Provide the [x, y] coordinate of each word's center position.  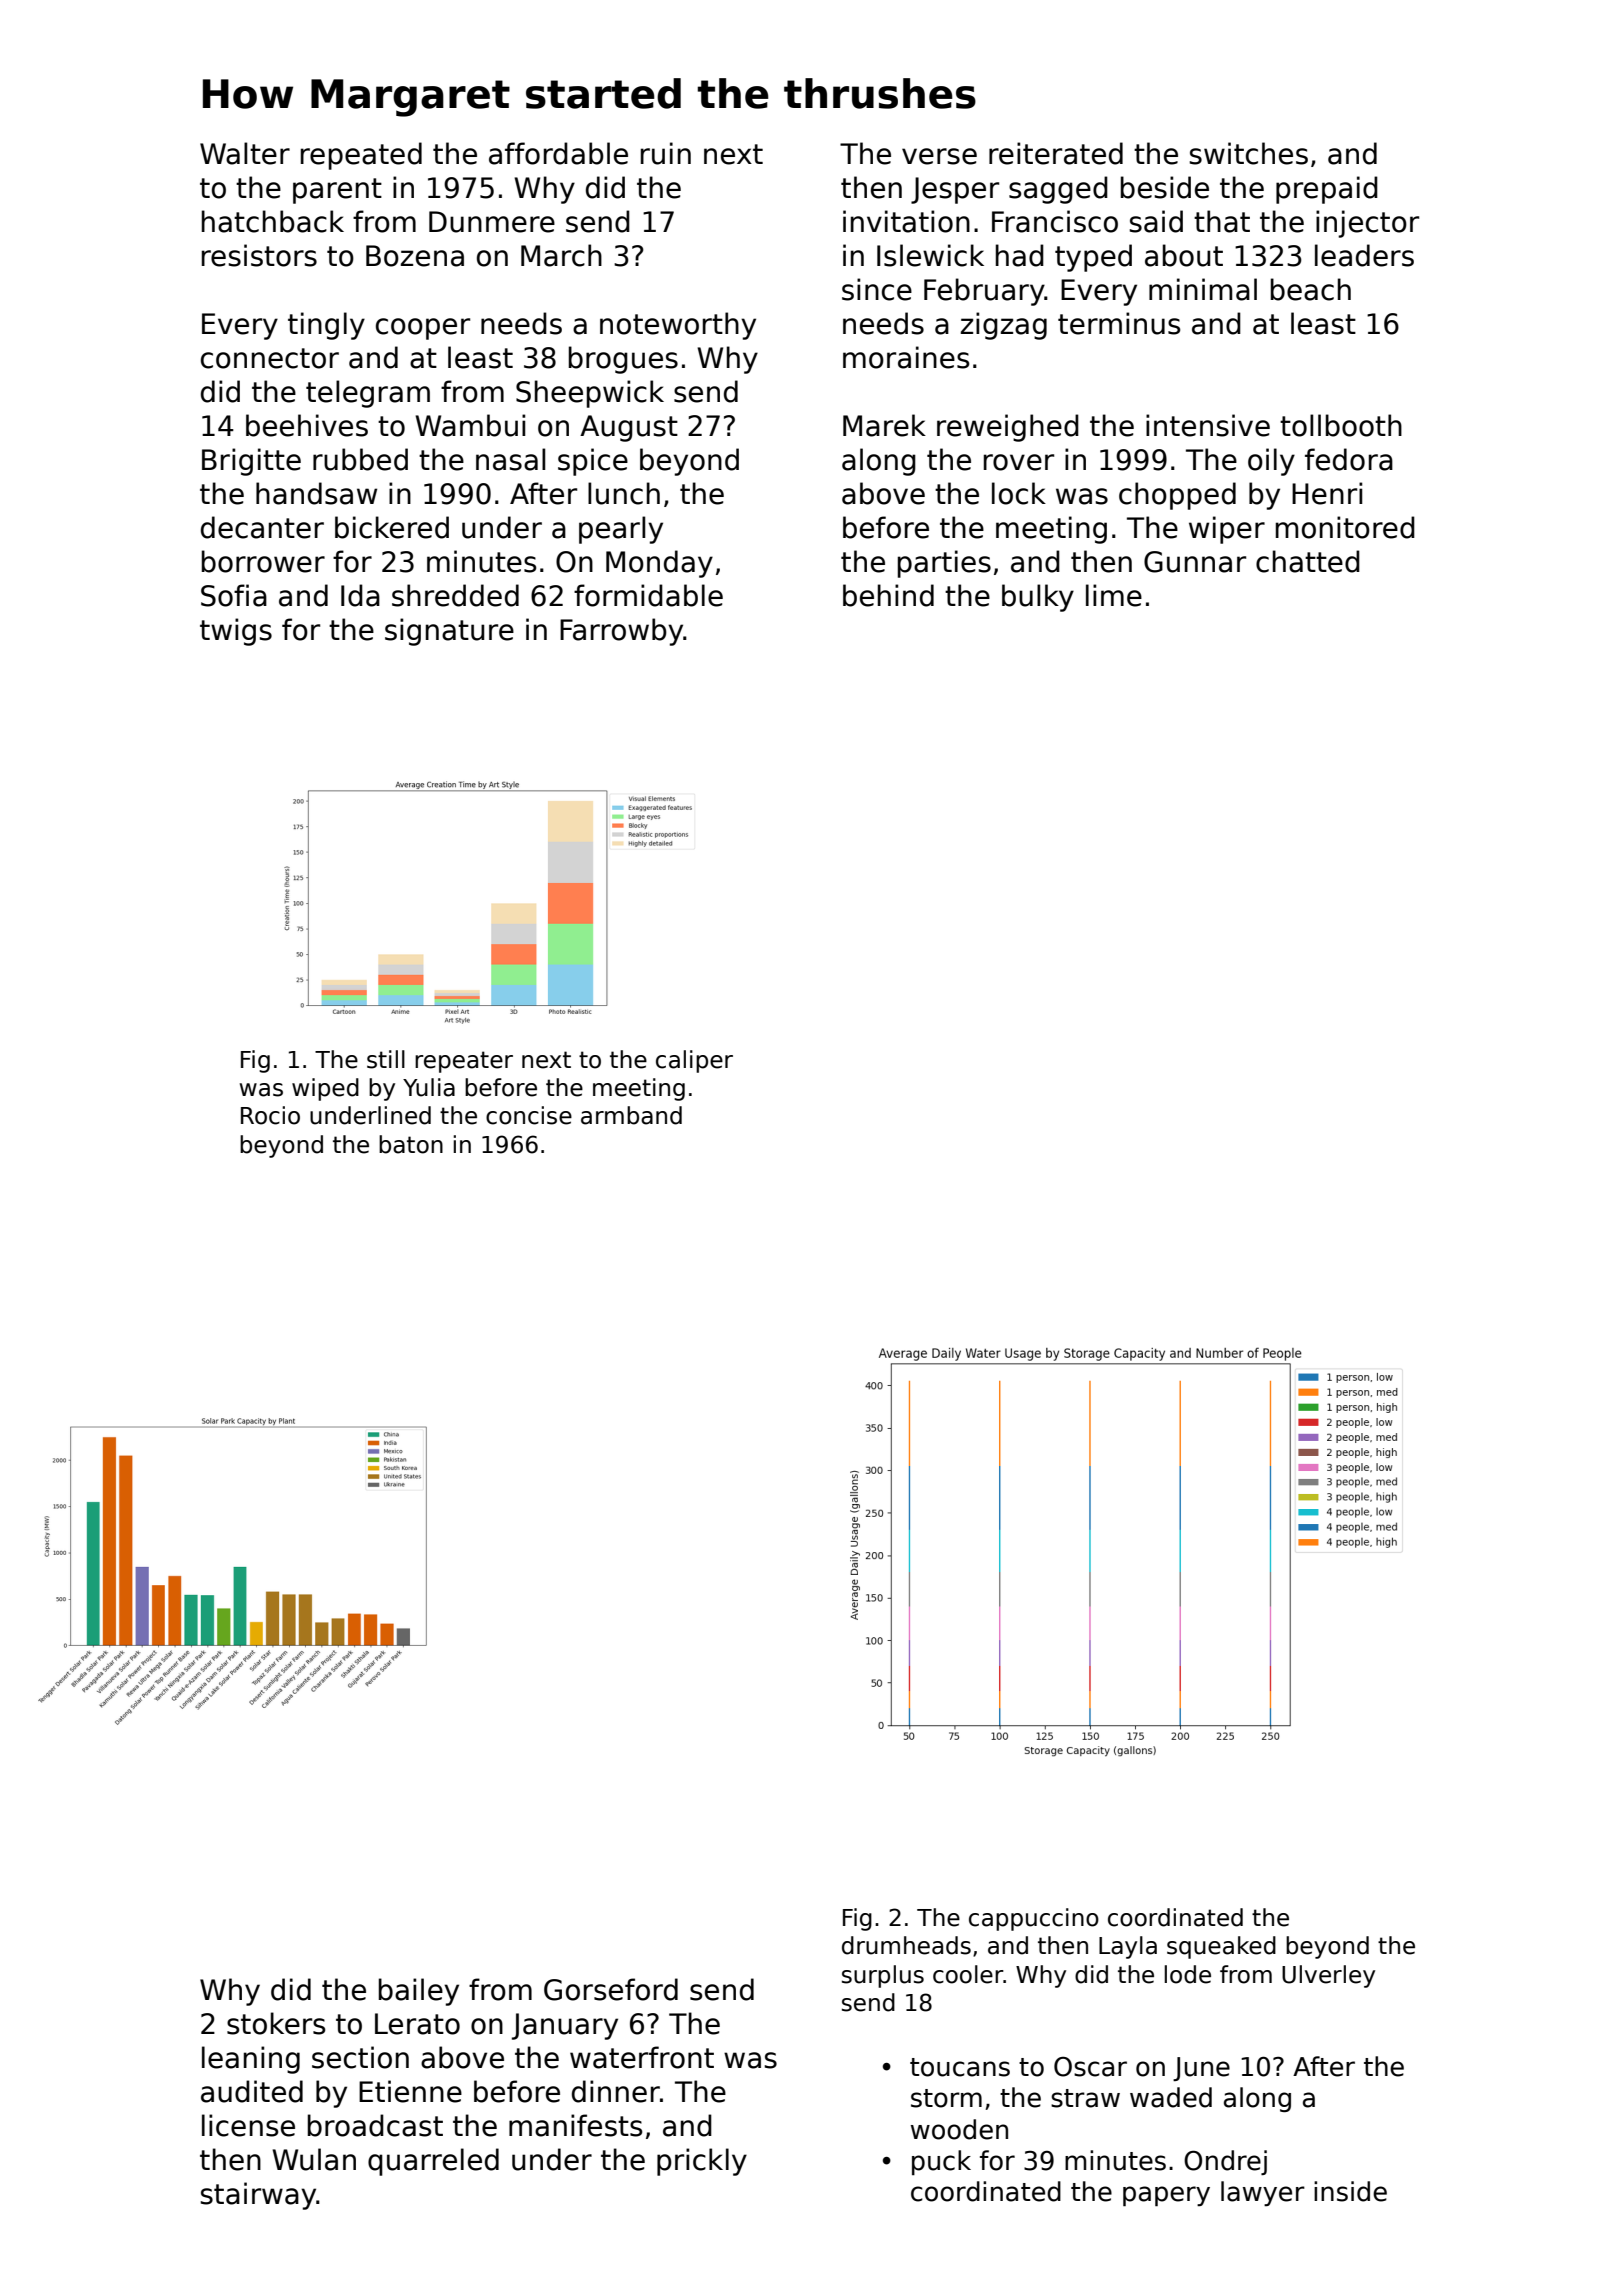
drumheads [906, 1945]
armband [631, 1115]
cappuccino [1034, 1919]
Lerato [417, 2024]
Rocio [270, 1115]
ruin [666, 153]
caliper [694, 1061]
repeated [361, 156]
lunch [624, 493]
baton [411, 1144]
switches [1248, 153]
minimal [1203, 289]
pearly [621, 530]
